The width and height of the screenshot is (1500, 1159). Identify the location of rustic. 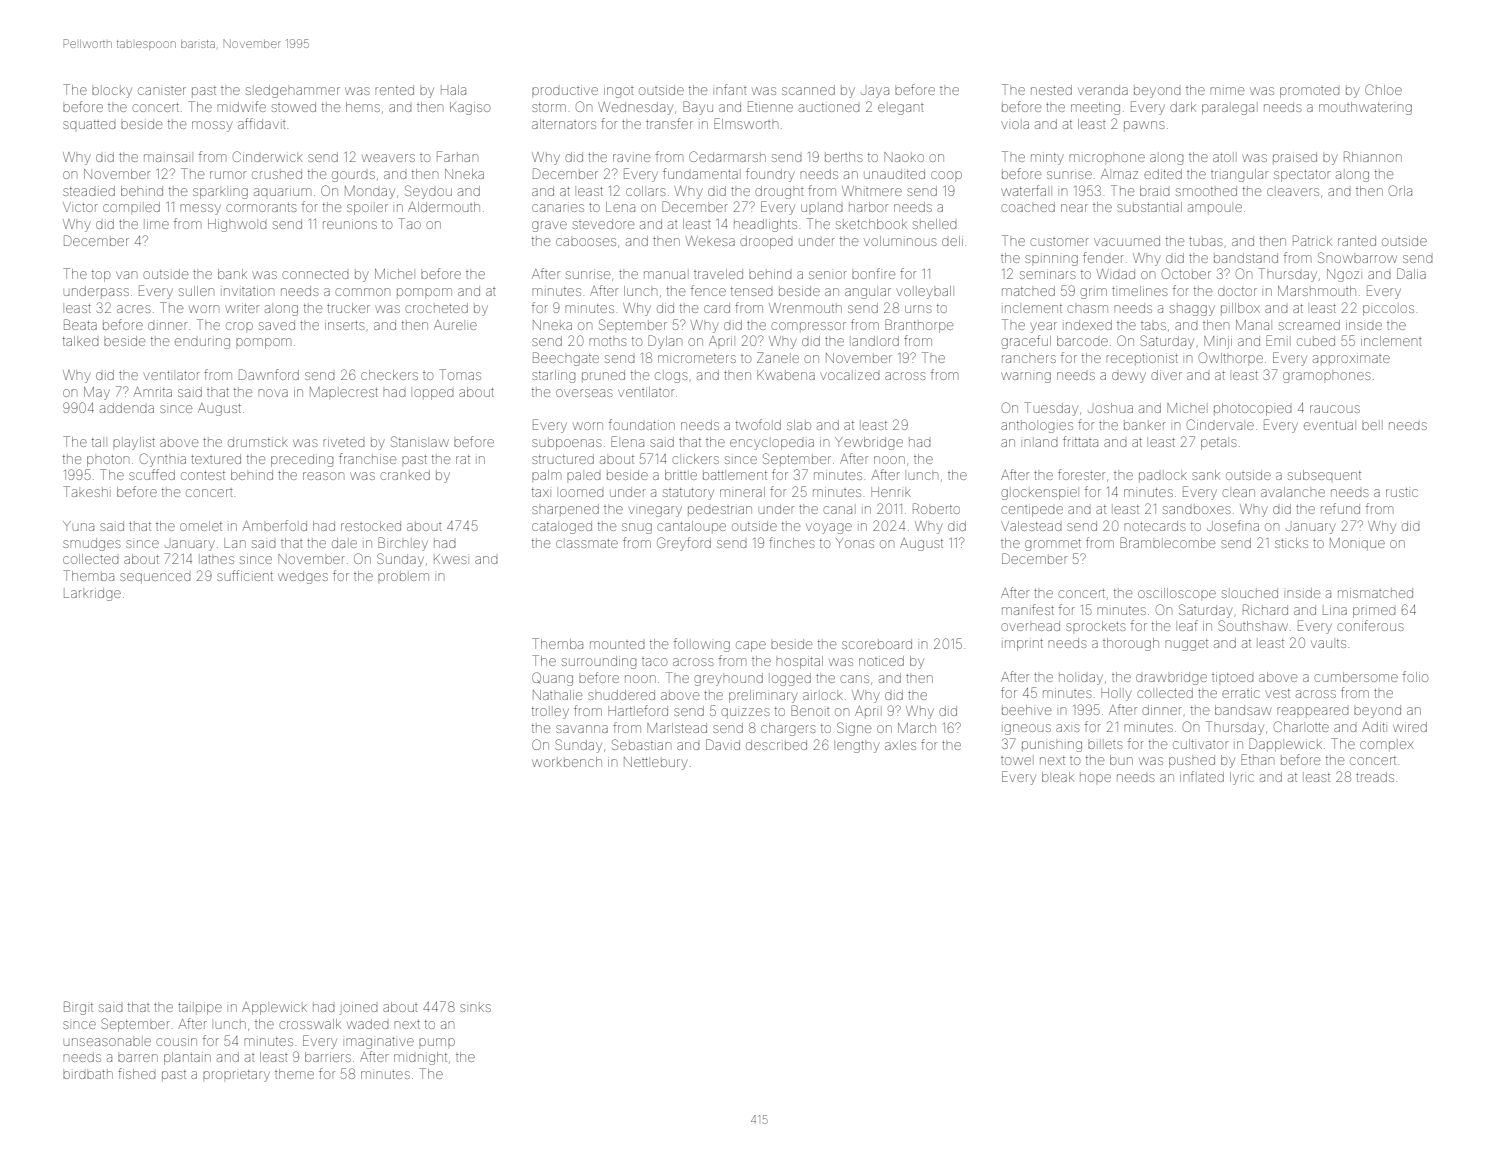
(1402, 492).
